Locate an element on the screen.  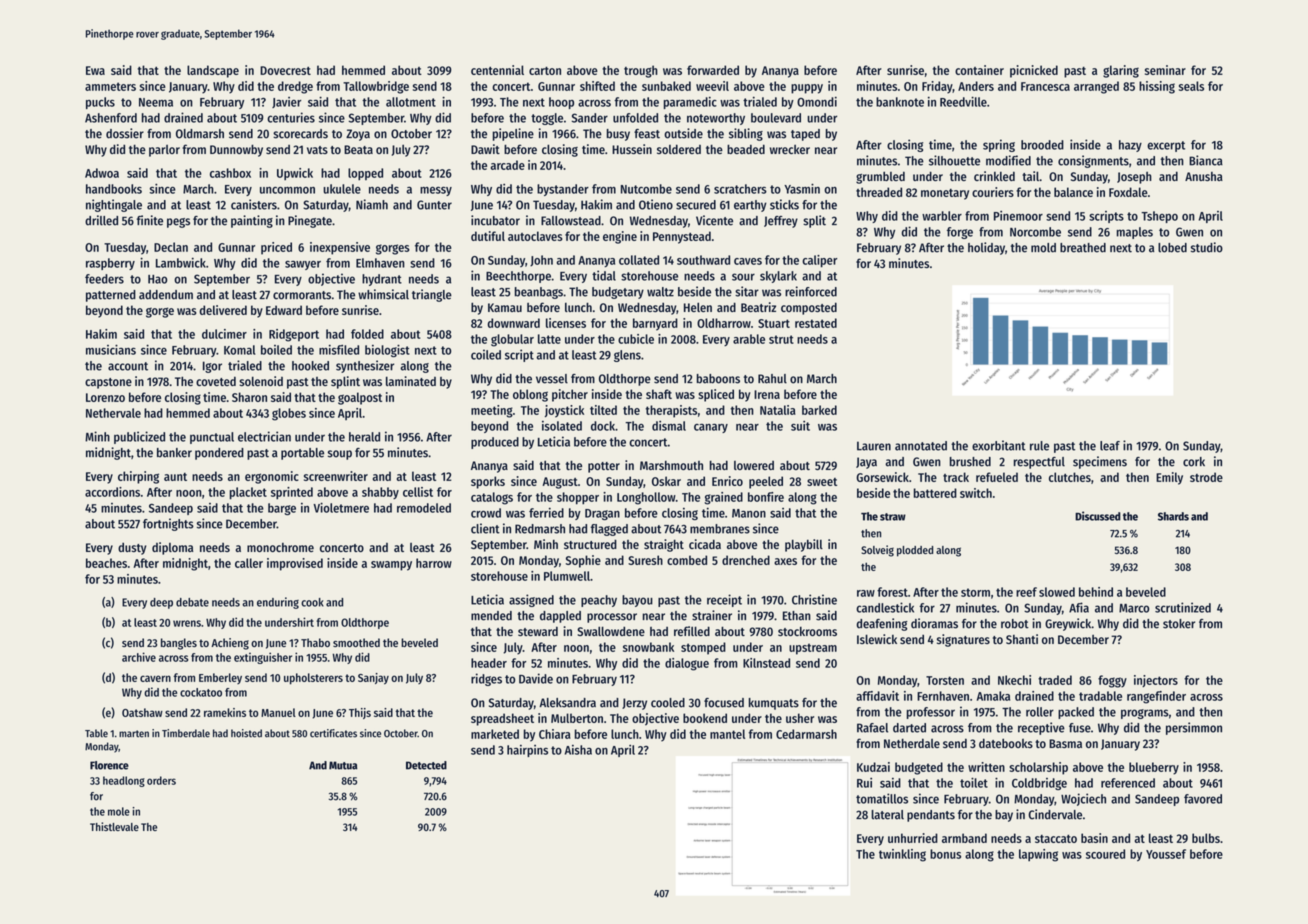
punctual is located at coordinates (212, 438).
